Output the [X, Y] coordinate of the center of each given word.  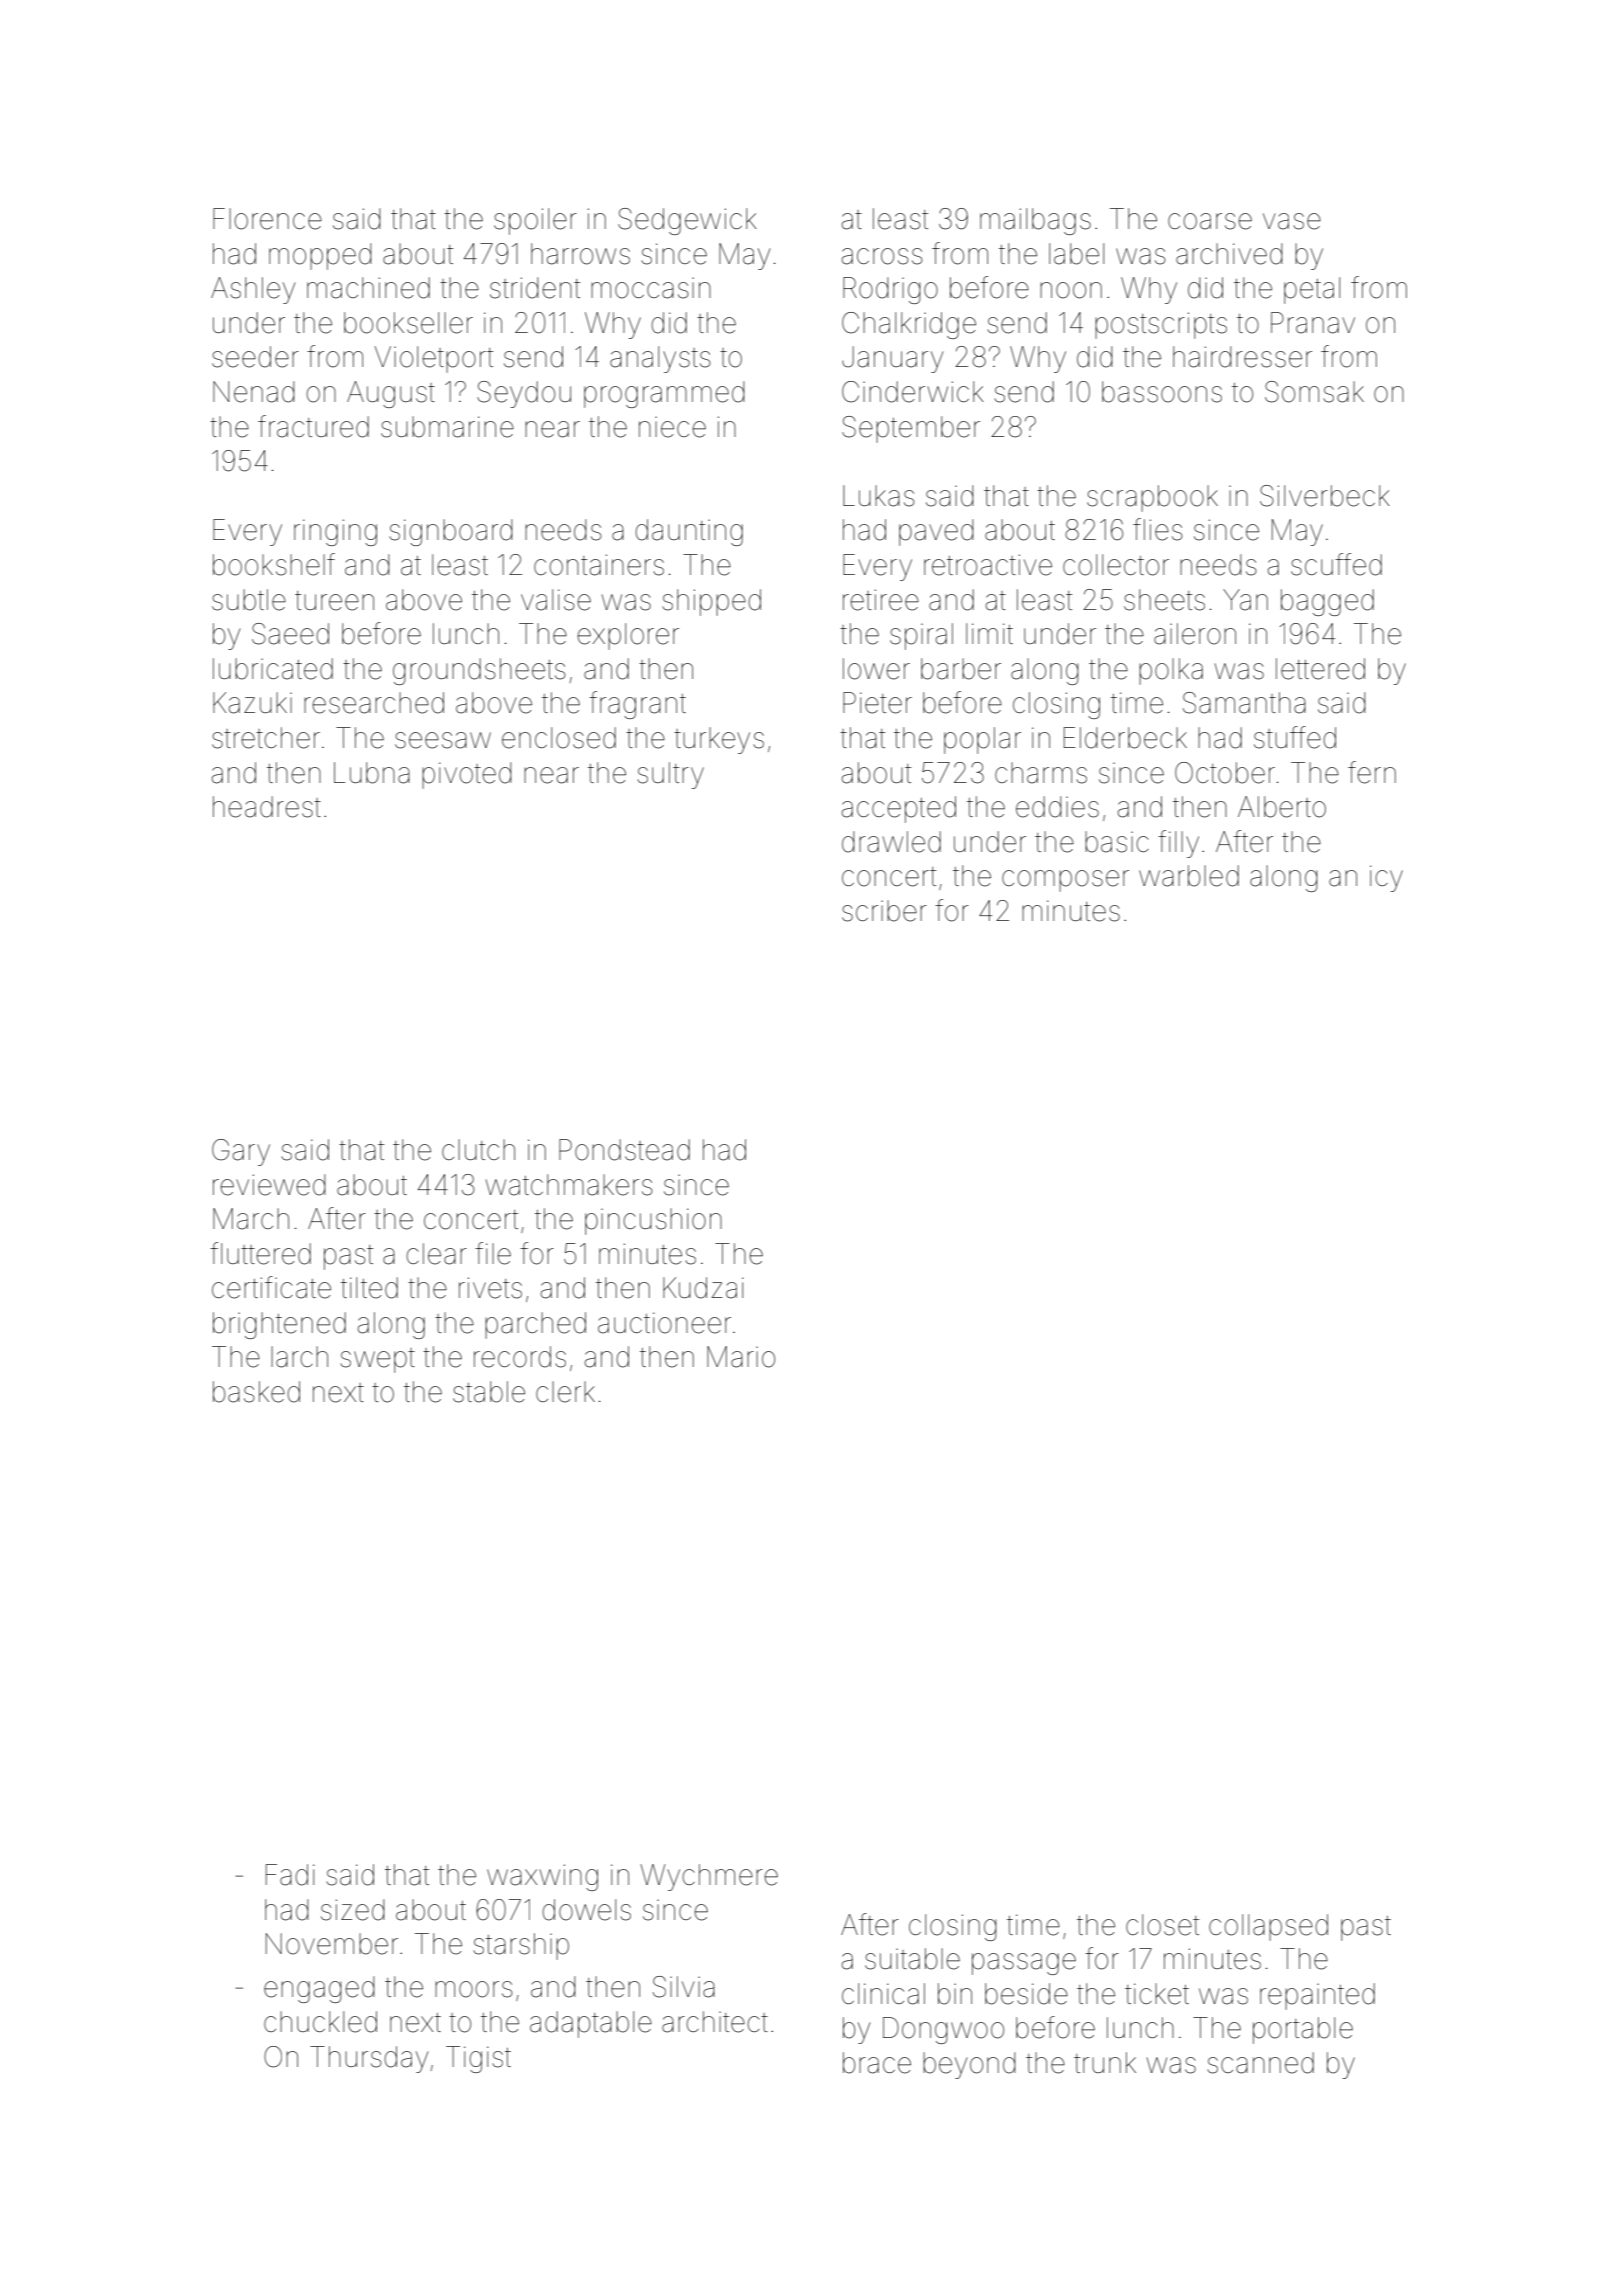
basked [256, 1392]
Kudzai [703, 1288]
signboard [451, 532]
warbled [1189, 876]
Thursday [369, 2059]
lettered [1320, 669]
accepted [899, 809]
